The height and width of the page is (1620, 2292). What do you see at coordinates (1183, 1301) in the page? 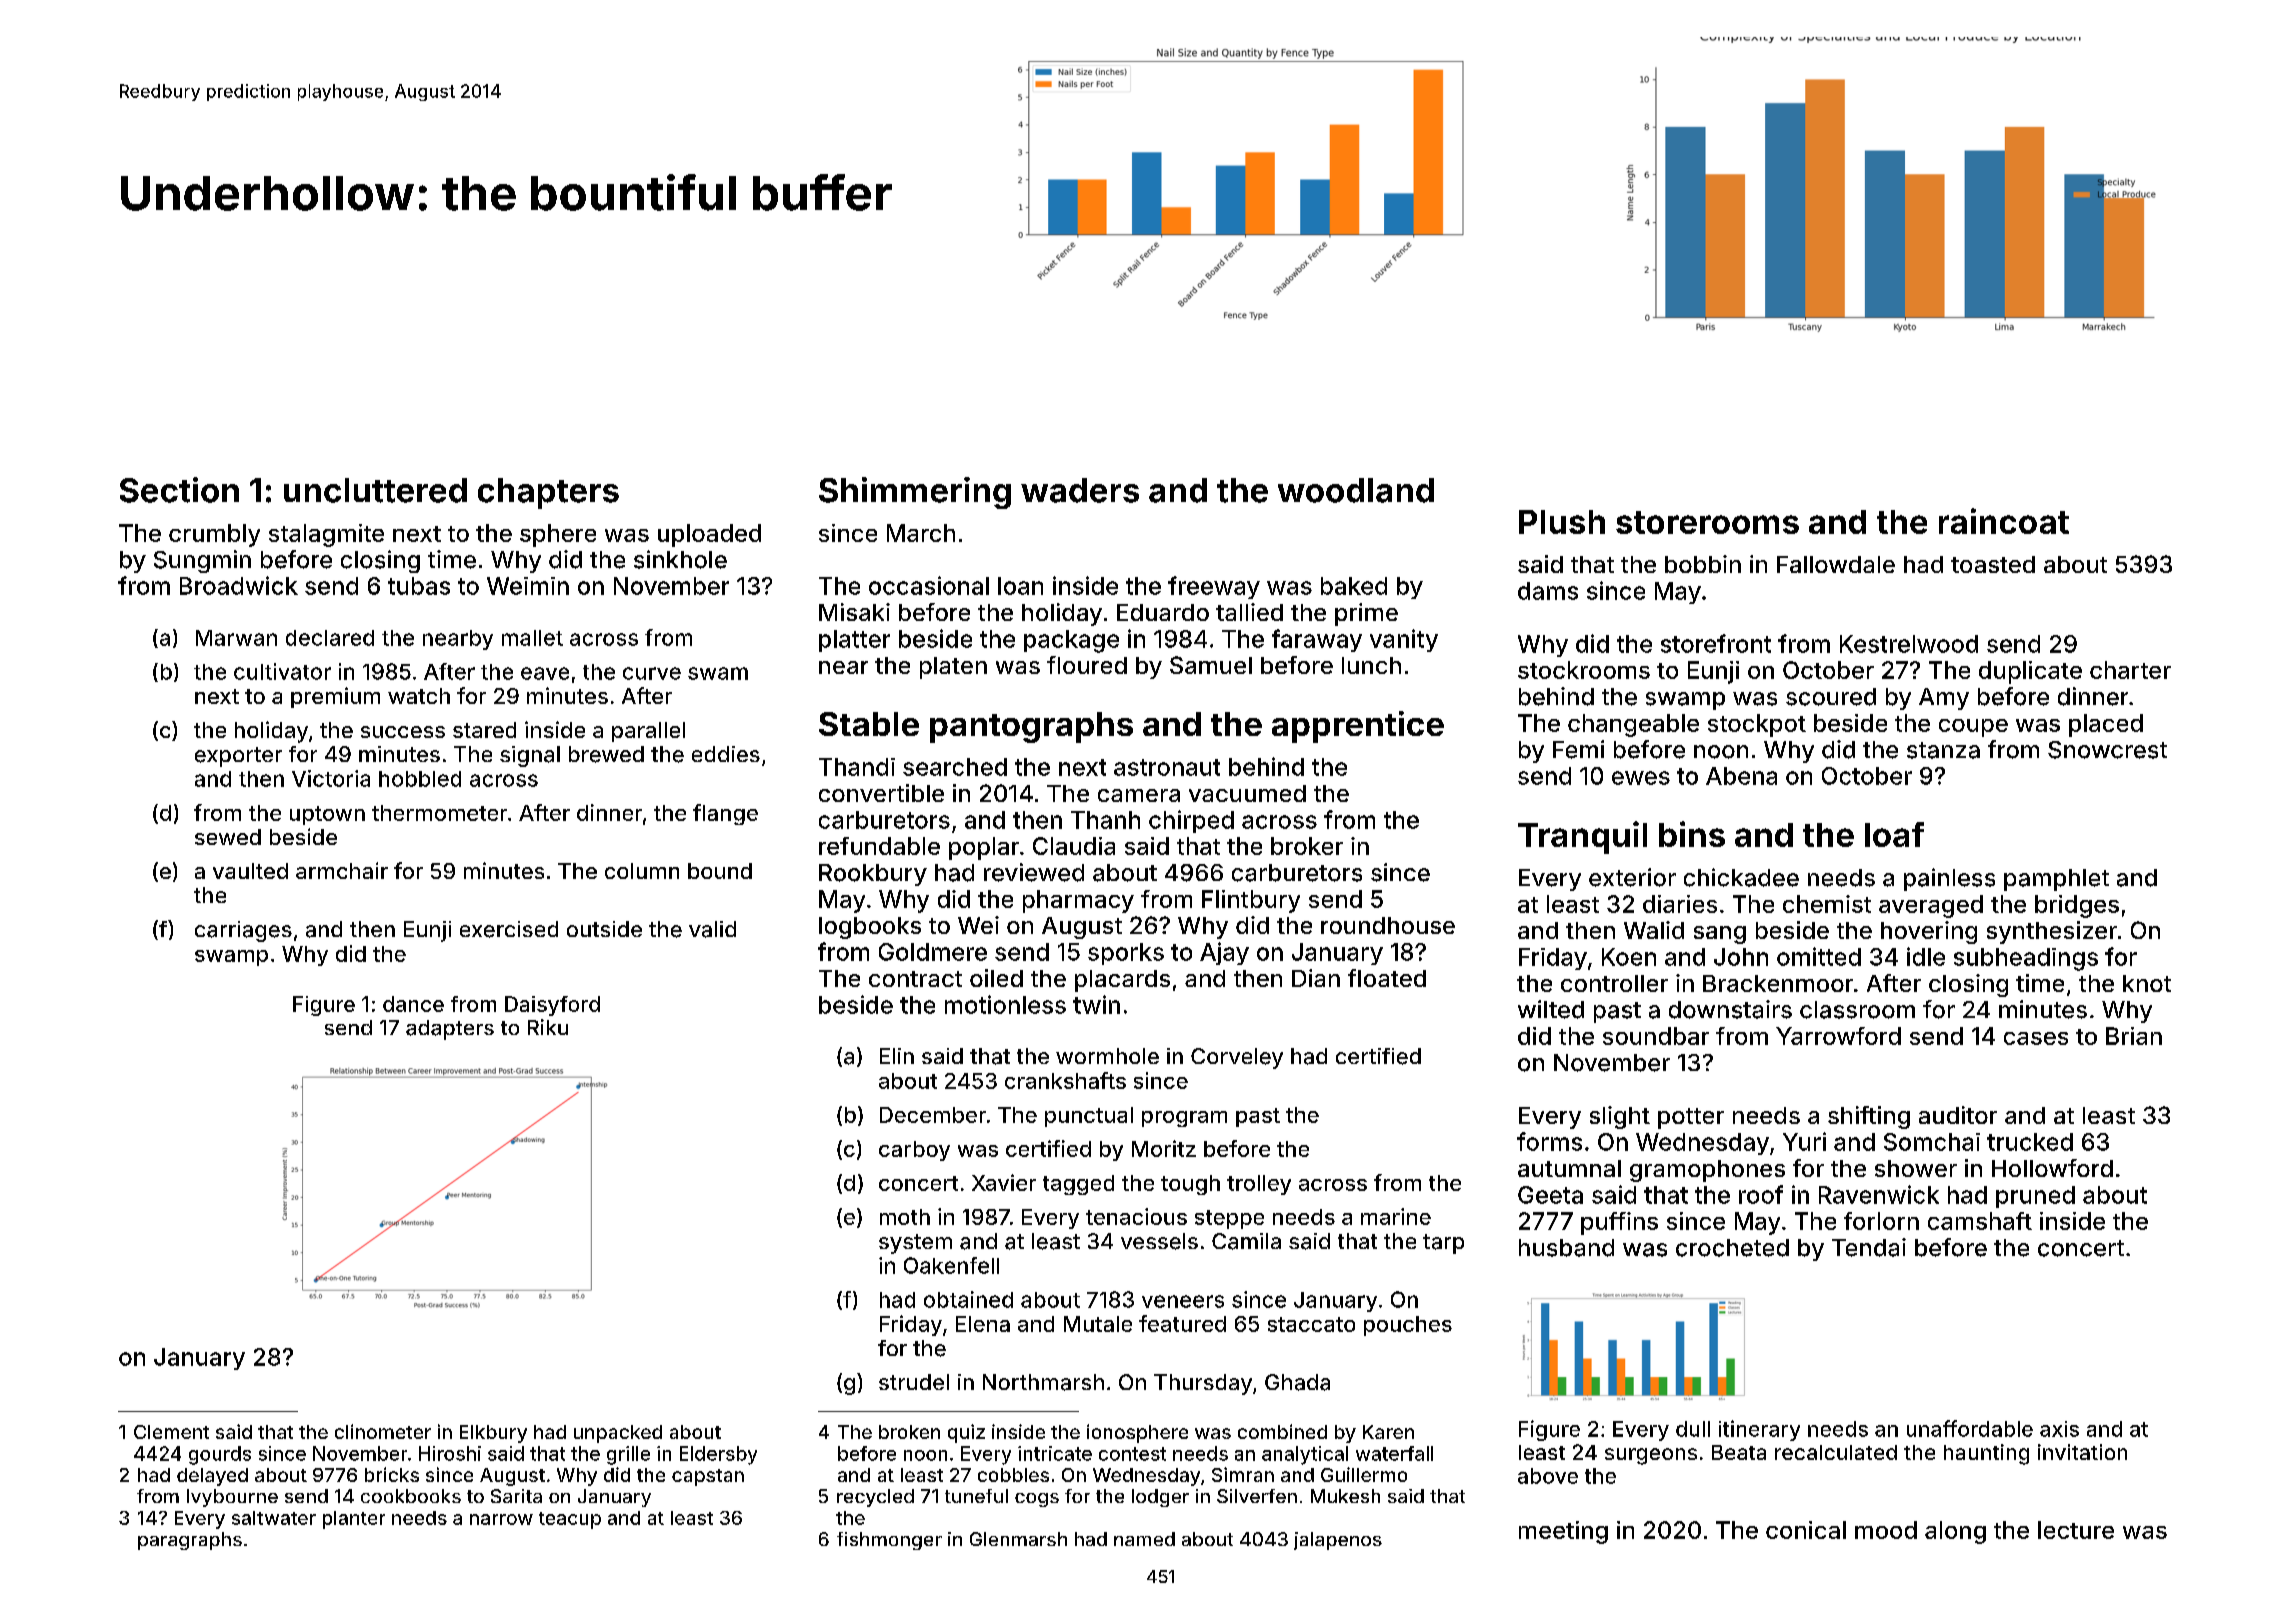
I see `veneers` at bounding box center [1183, 1301].
